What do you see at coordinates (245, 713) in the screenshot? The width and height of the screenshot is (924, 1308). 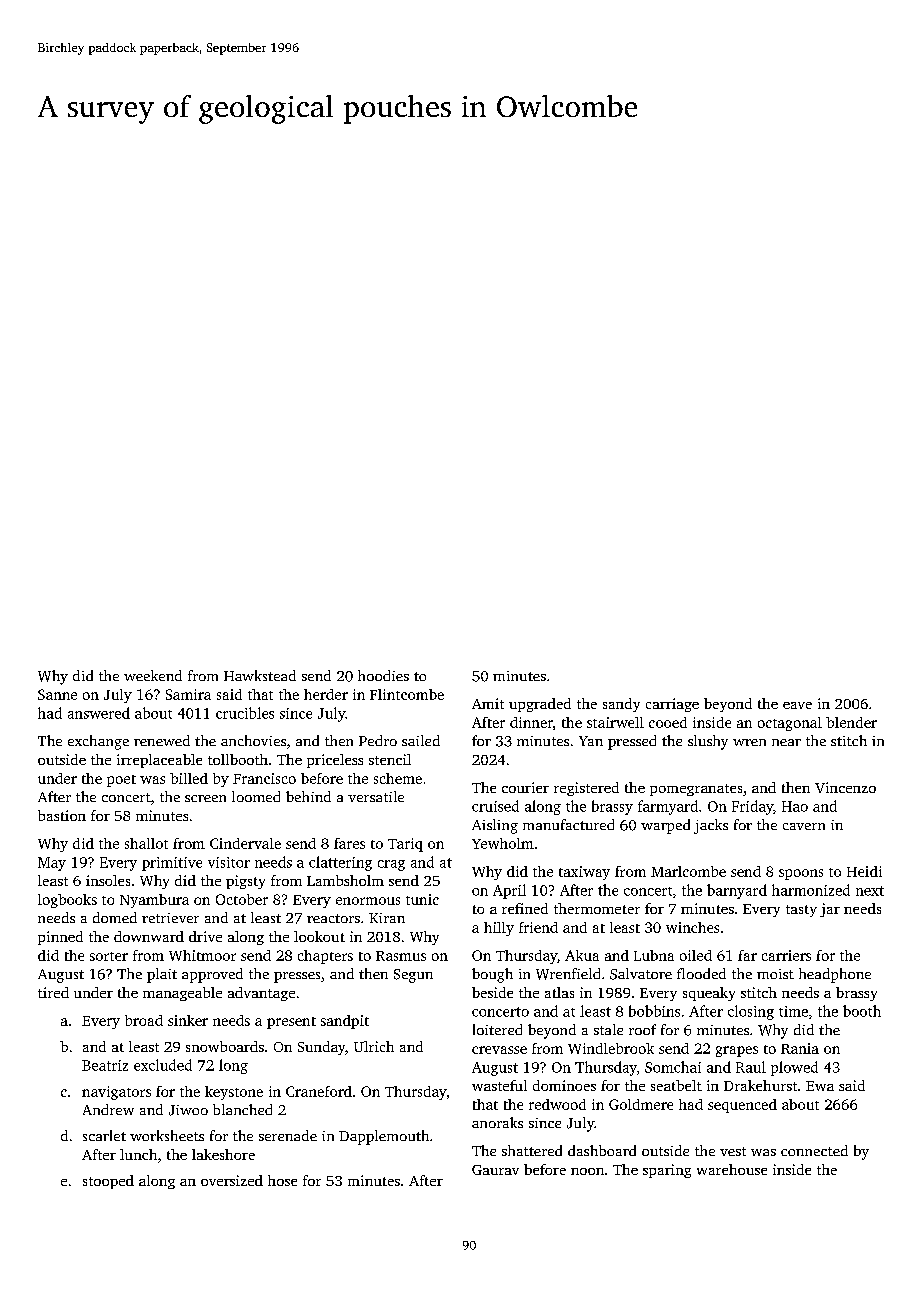 I see `crucibles` at bounding box center [245, 713].
